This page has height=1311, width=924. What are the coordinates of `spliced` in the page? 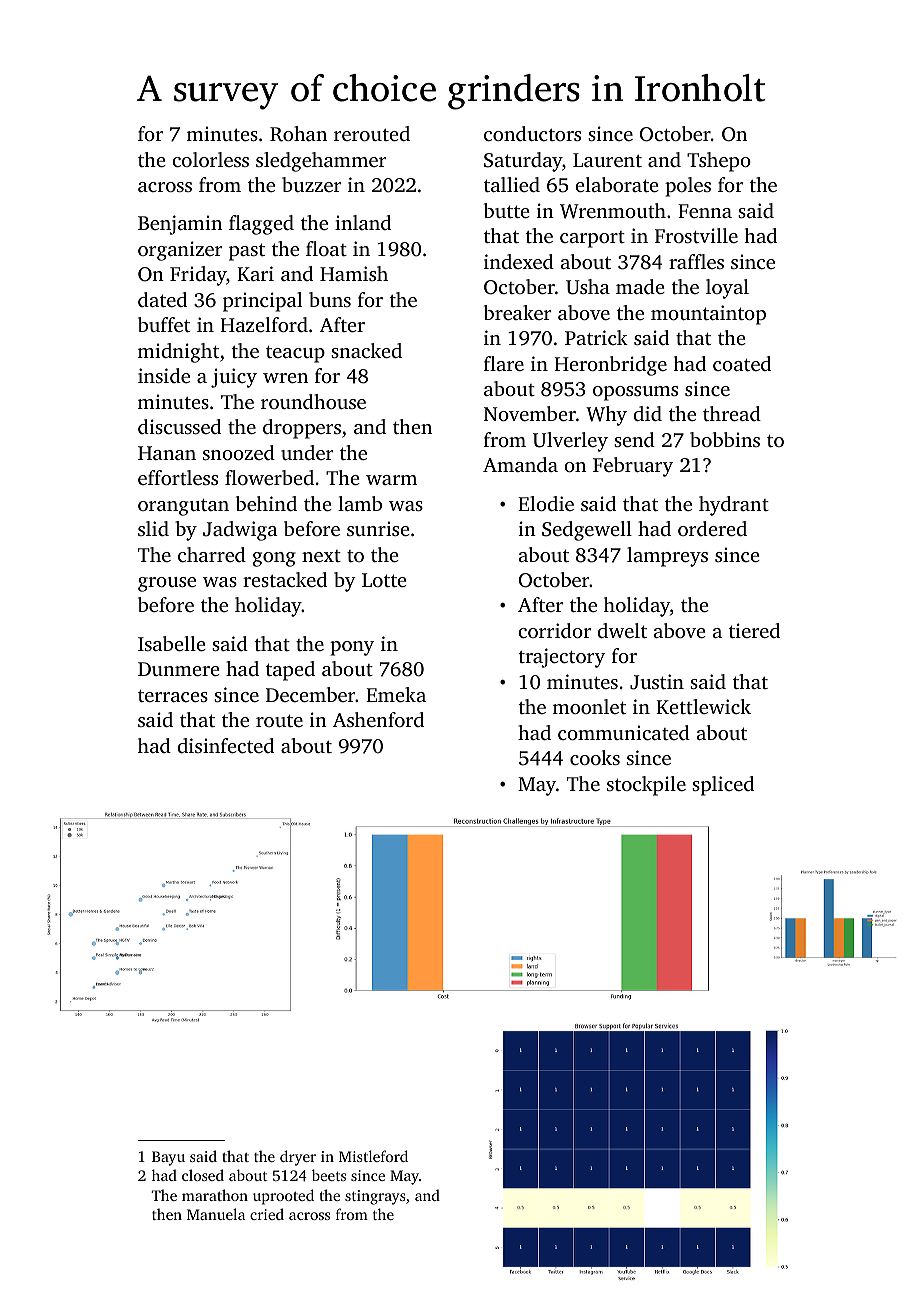 It's located at (723, 786).
